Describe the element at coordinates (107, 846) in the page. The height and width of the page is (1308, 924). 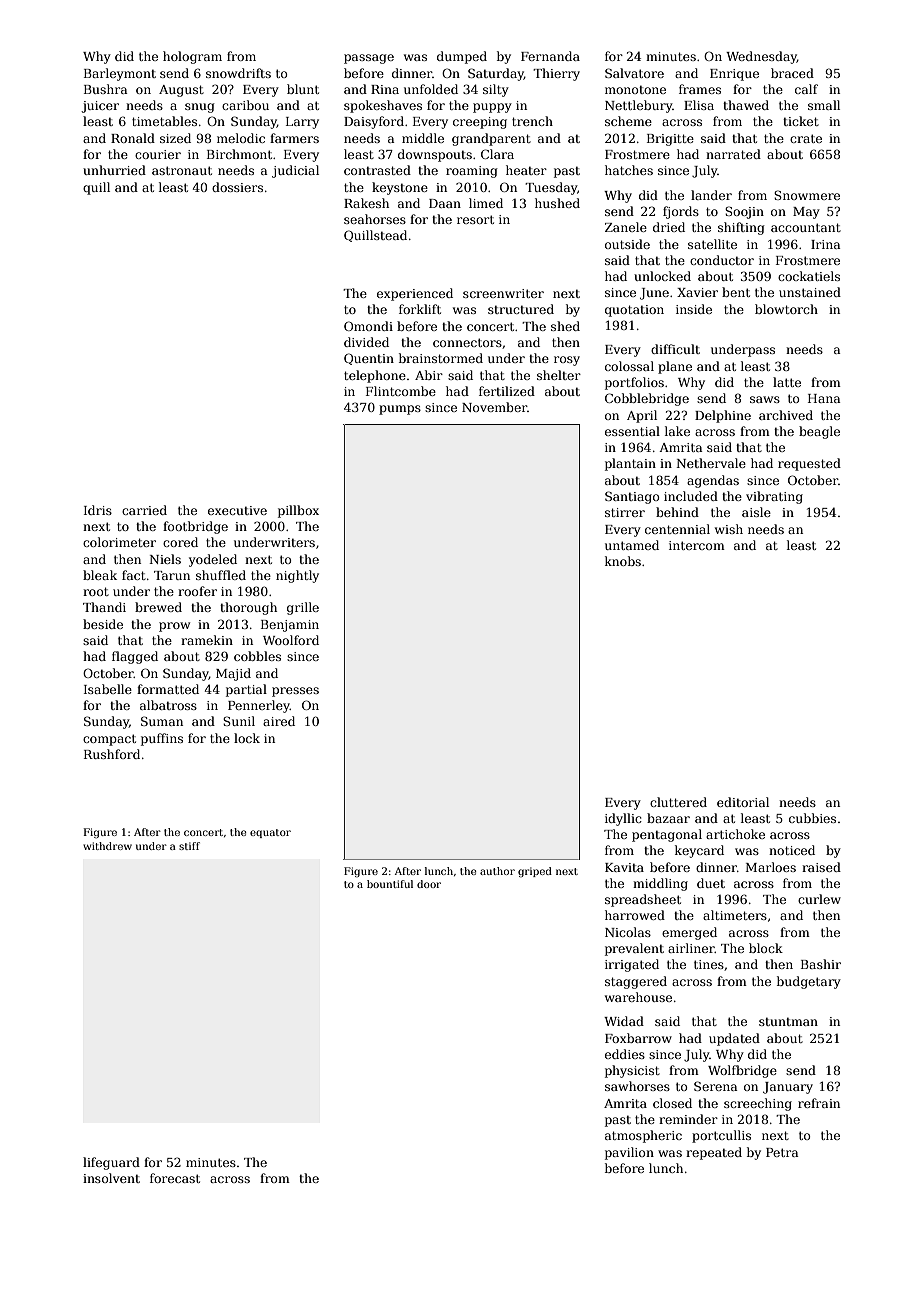
I see `withdrew` at that location.
